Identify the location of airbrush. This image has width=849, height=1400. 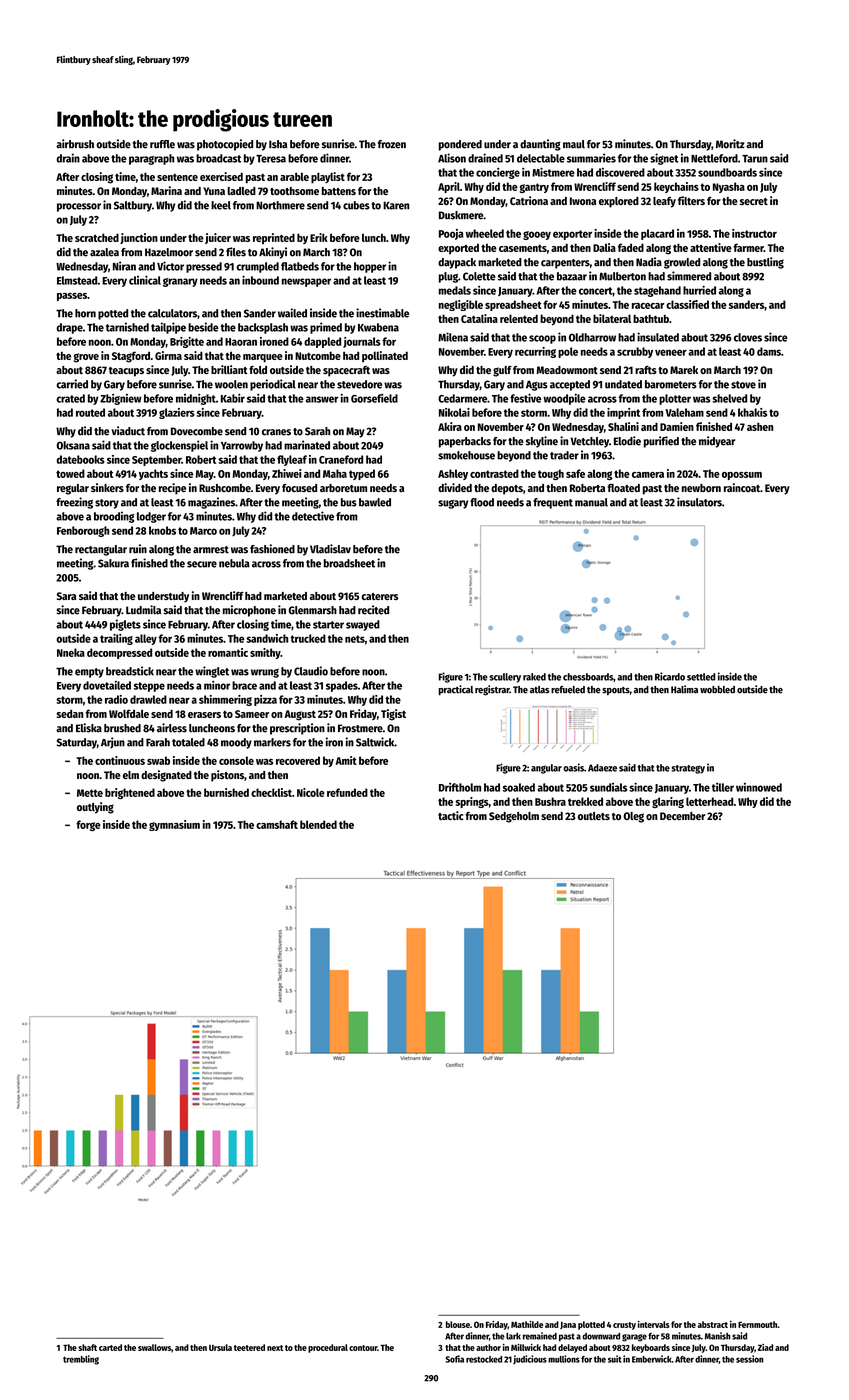
(75, 144).
